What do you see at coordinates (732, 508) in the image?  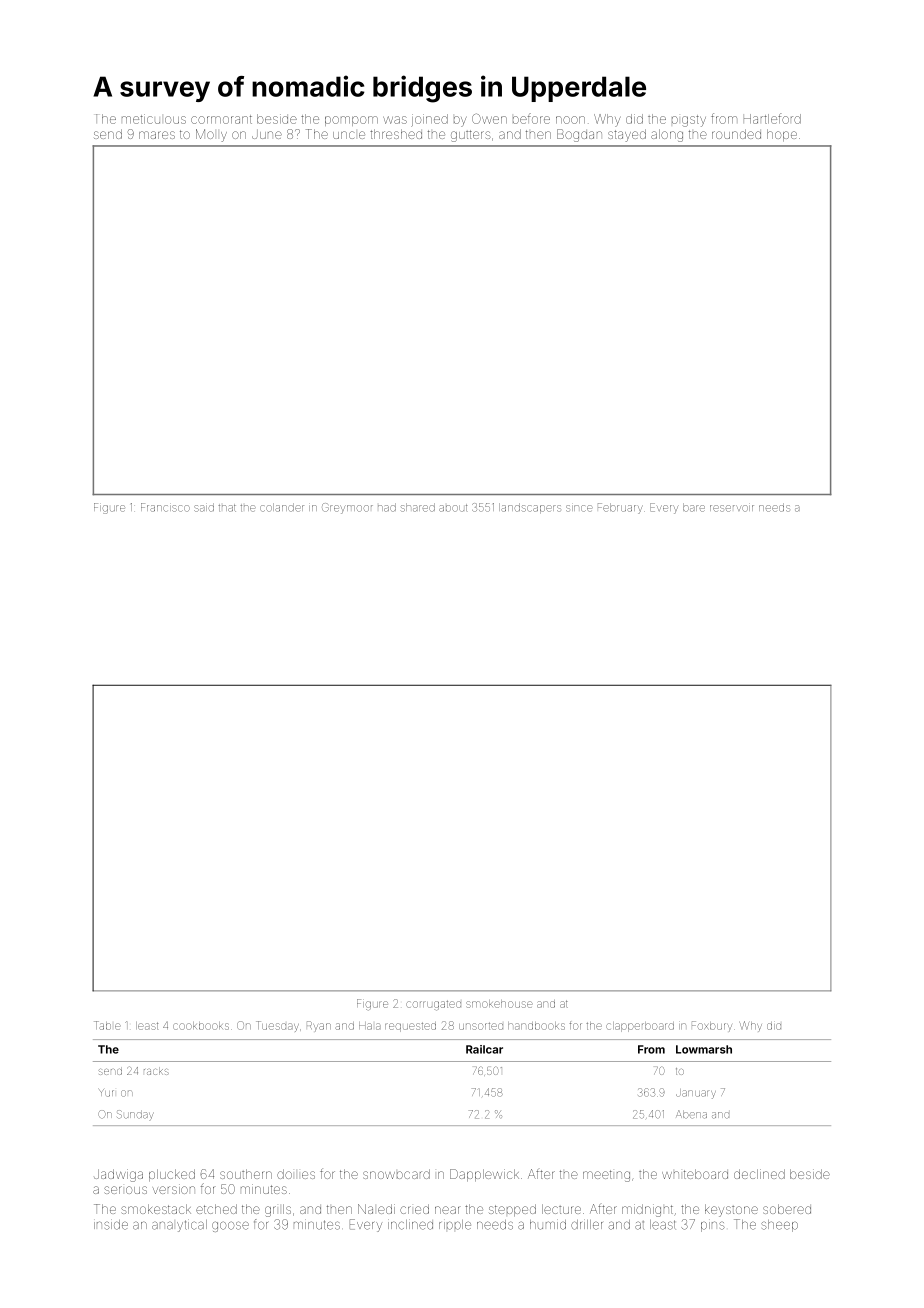 I see `reservoir` at bounding box center [732, 508].
